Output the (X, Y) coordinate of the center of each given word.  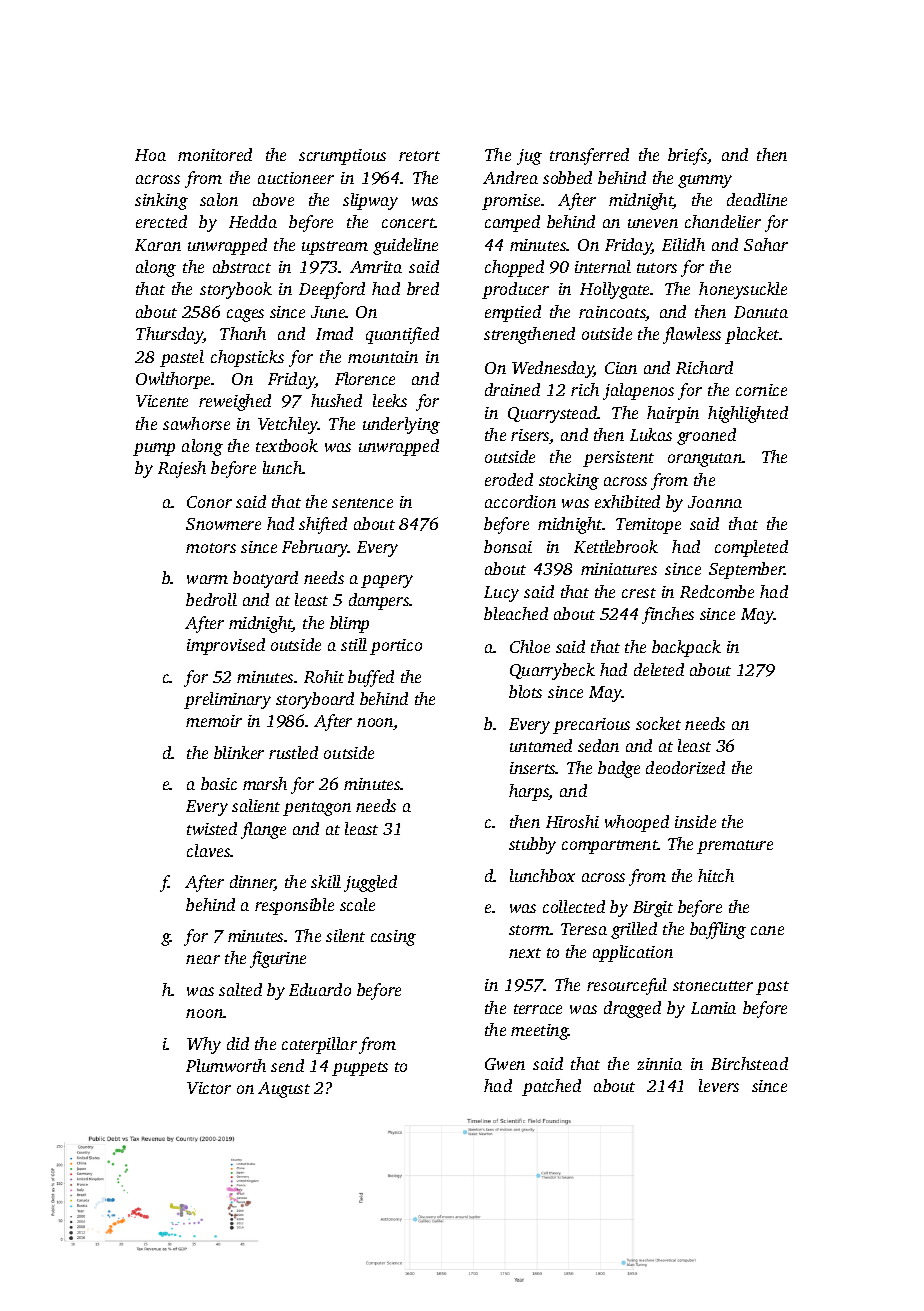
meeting (539, 1032)
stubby (532, 845)
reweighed (235, 402)
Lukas (651, 434)
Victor (209, 1088)
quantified (402, 335)
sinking (161, 201)
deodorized (685, 767)
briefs (687, 156)
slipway (370, 201)
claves (209, 850)
